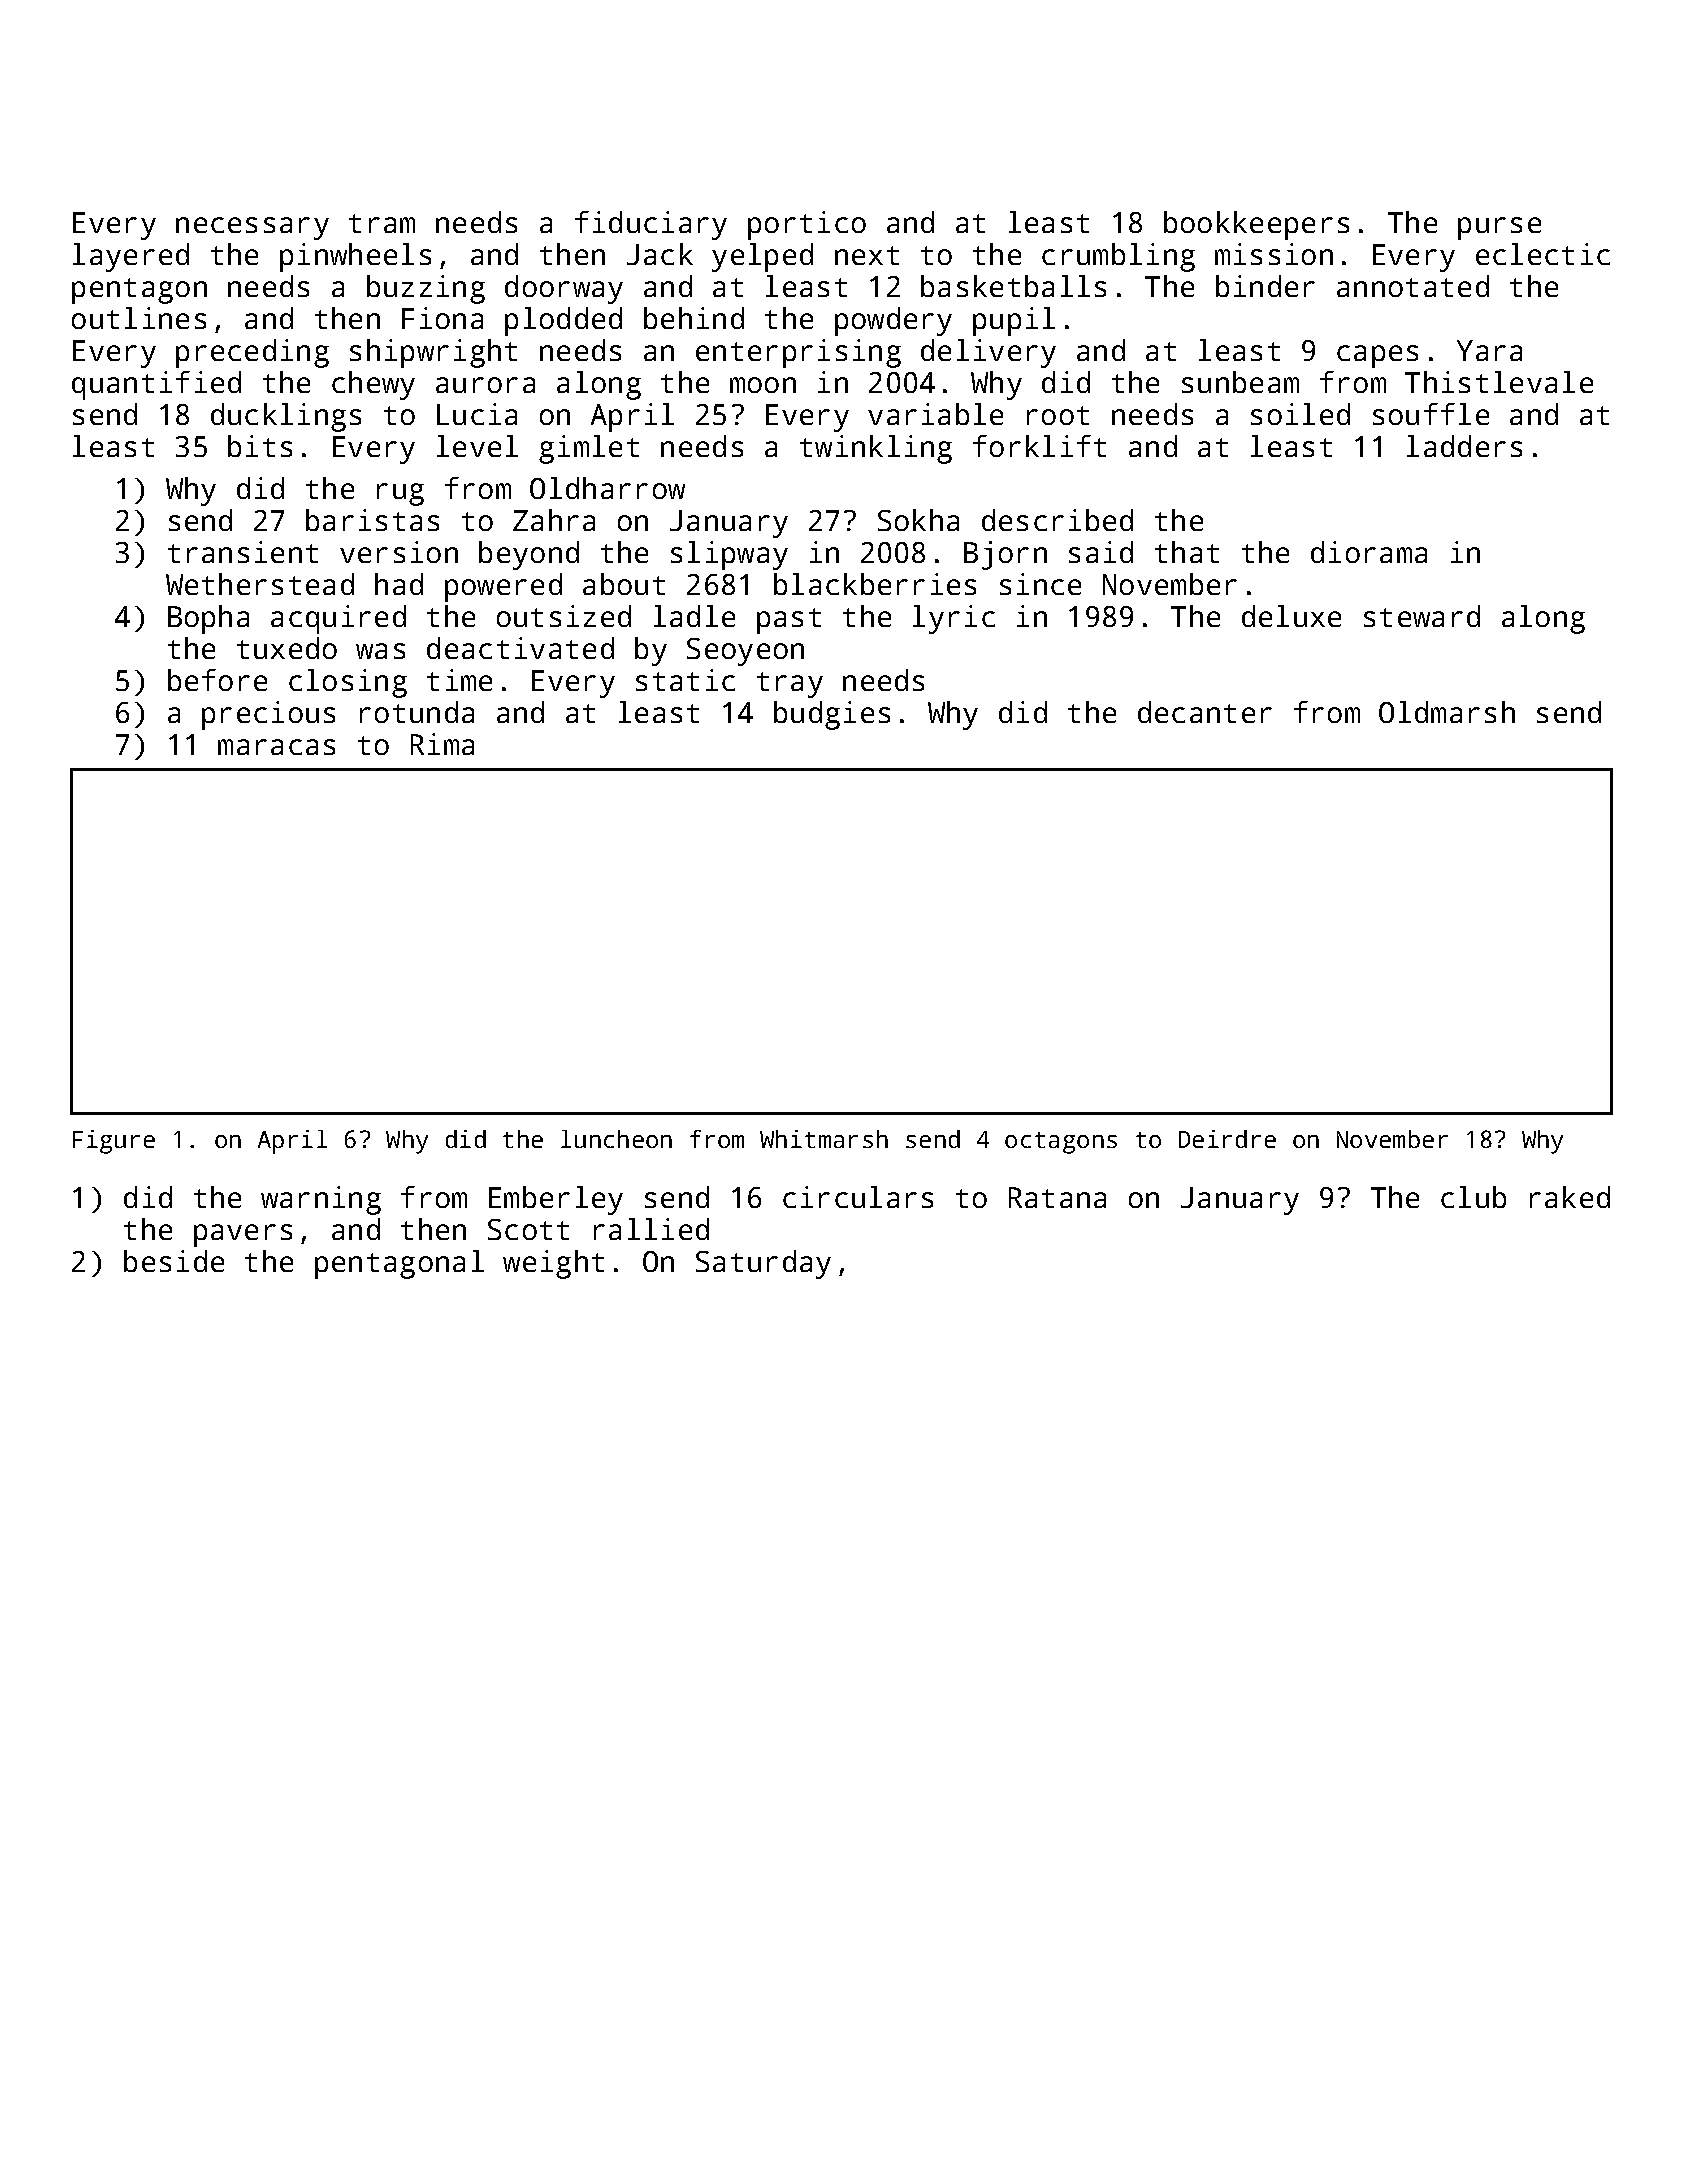 This page has height=2178, width=1683. What do you see at coordinates (1464, 446) in the page?
I see `ladders` at bounding box center [1464, 446].
